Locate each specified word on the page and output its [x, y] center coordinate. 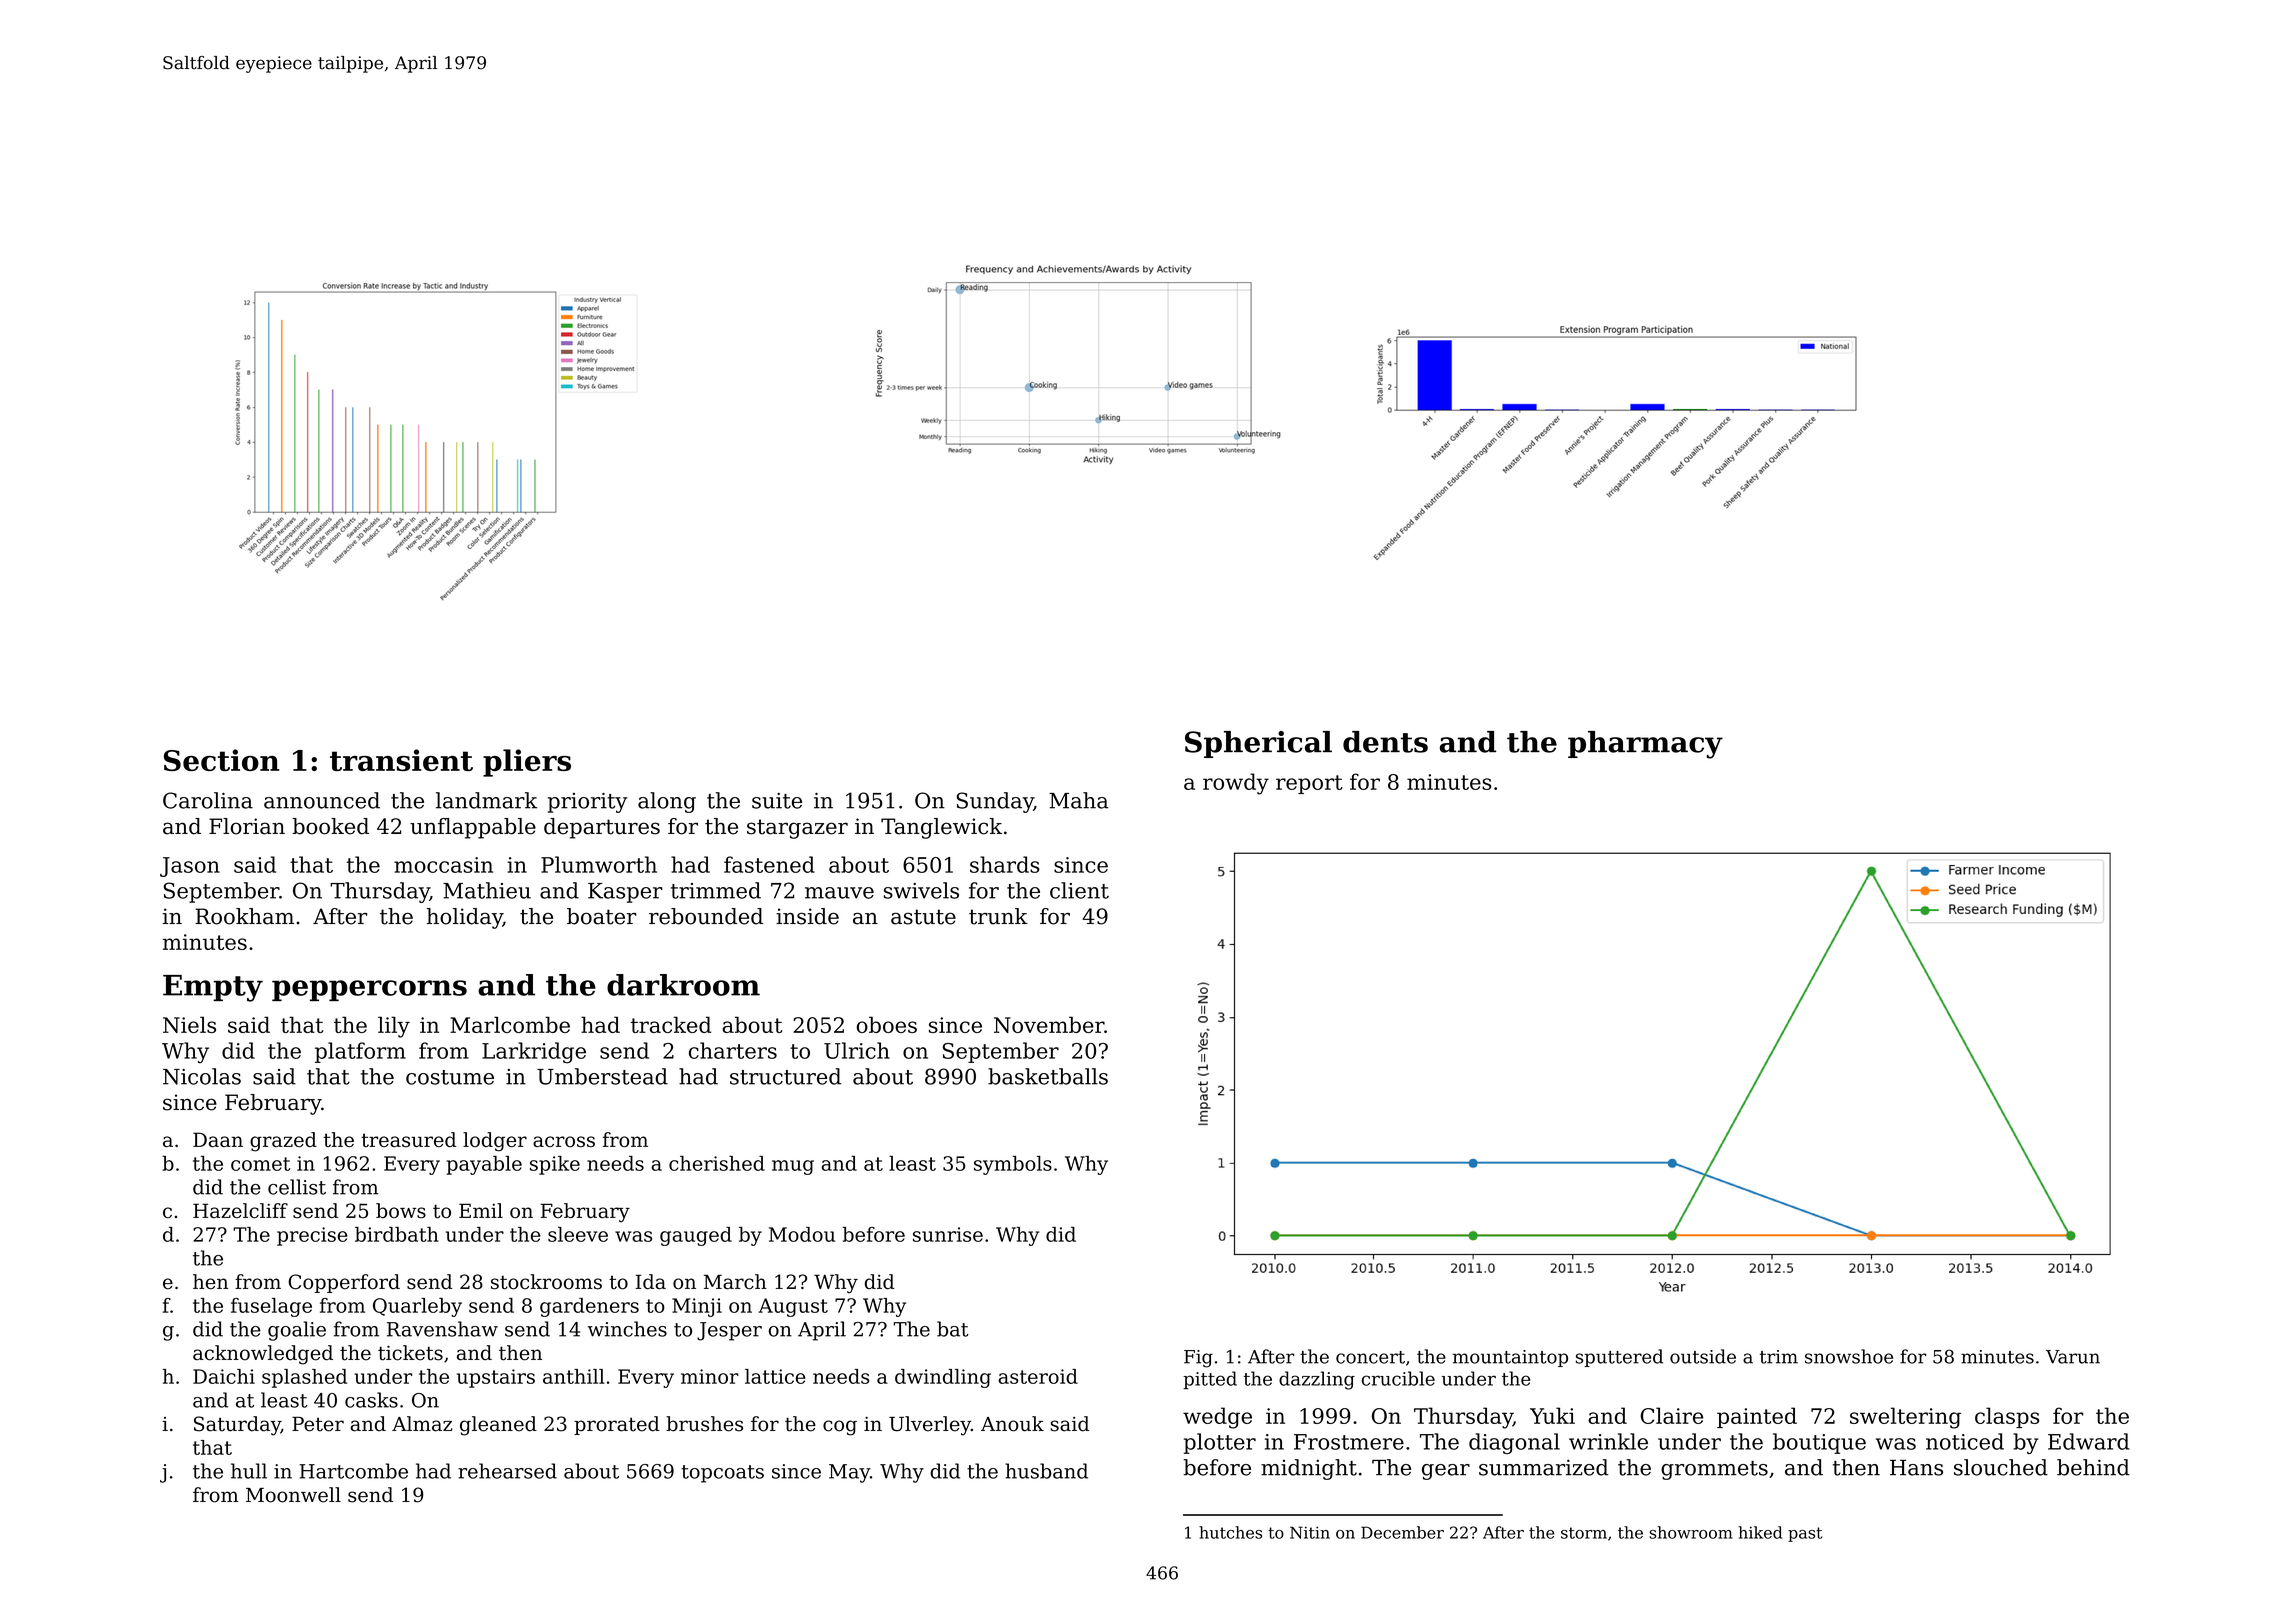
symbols [1013, 1165]
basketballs [1048, 1076]
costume [450, 1077]
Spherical [1258, 744]
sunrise [948, 1234]
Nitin [1310, 1532]
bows [401, 1211]
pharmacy [1645, 745]
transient [401, 760]
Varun [2073, 1357]
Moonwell [293, 1495]
